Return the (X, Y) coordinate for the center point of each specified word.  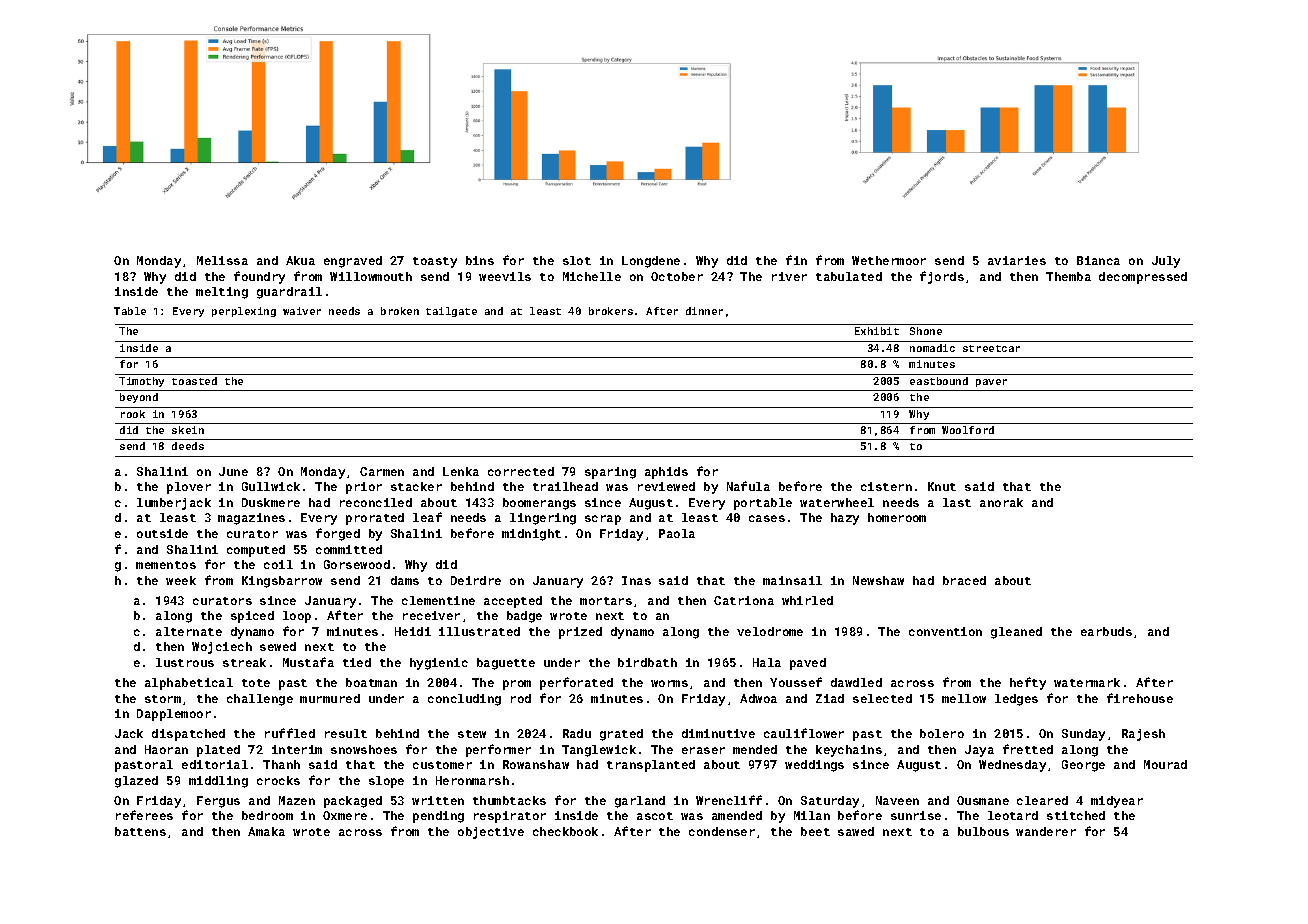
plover (189, 488)
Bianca (1098, 260)
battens (140, 831)
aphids (666, 473)
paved (808, 664)
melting (222, 293)
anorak (1001, 502)
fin (796, 260)
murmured (330, 698)
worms (669, 683)
